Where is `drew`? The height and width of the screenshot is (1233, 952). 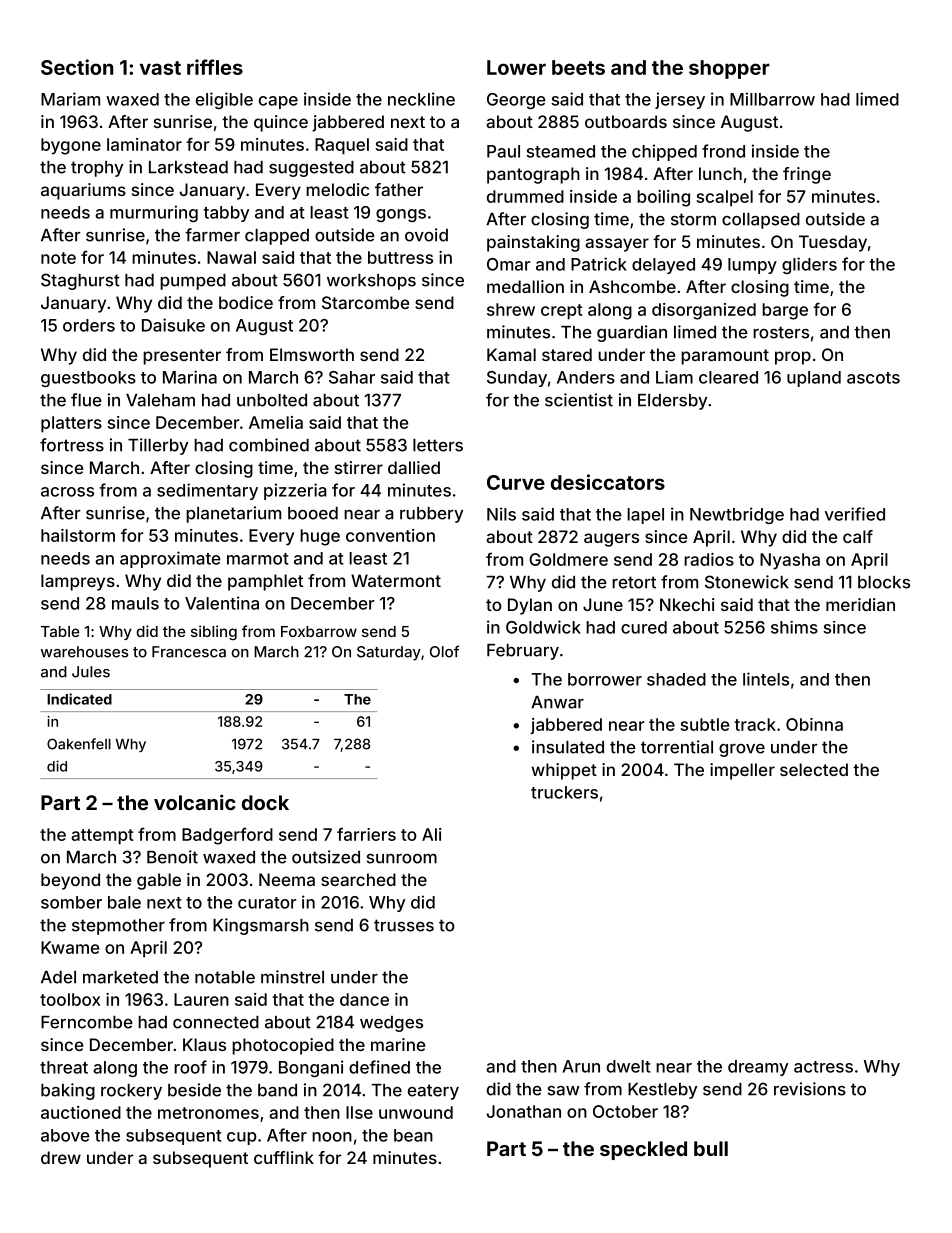 drew is located at coordinates (61, 1157).
